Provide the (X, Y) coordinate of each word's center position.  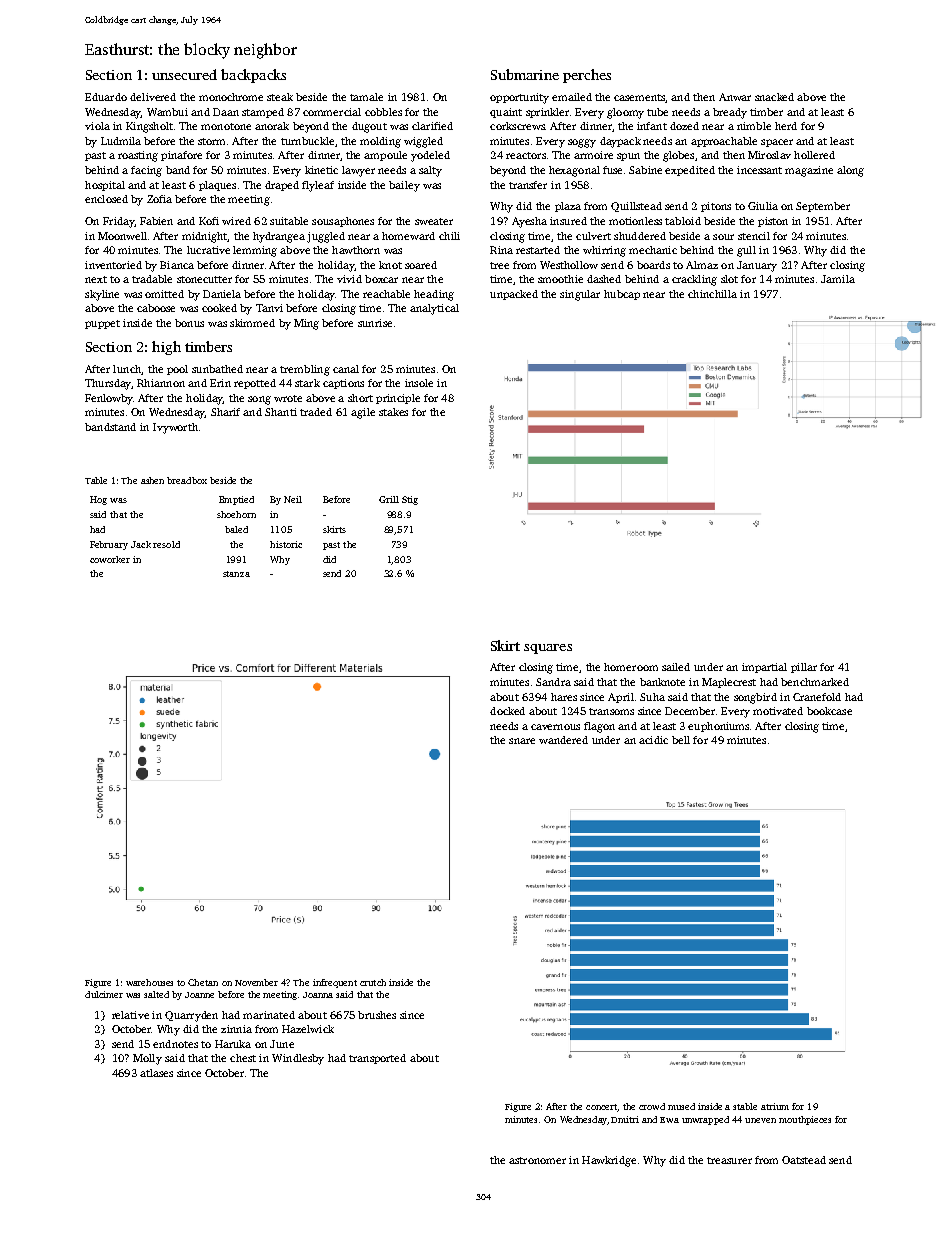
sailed (676, 667)
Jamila (838, 279)
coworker (110, 559)
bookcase (829, 711)
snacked (774, 97)
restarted (538, 250)
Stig (410, 500)
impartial (764, 668)
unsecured (184, 74)
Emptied (236, 500)
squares (548, 649)
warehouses (149, 982)
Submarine (525, 74)
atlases (156, 1073)
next (96, 279)
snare (522, 741)
